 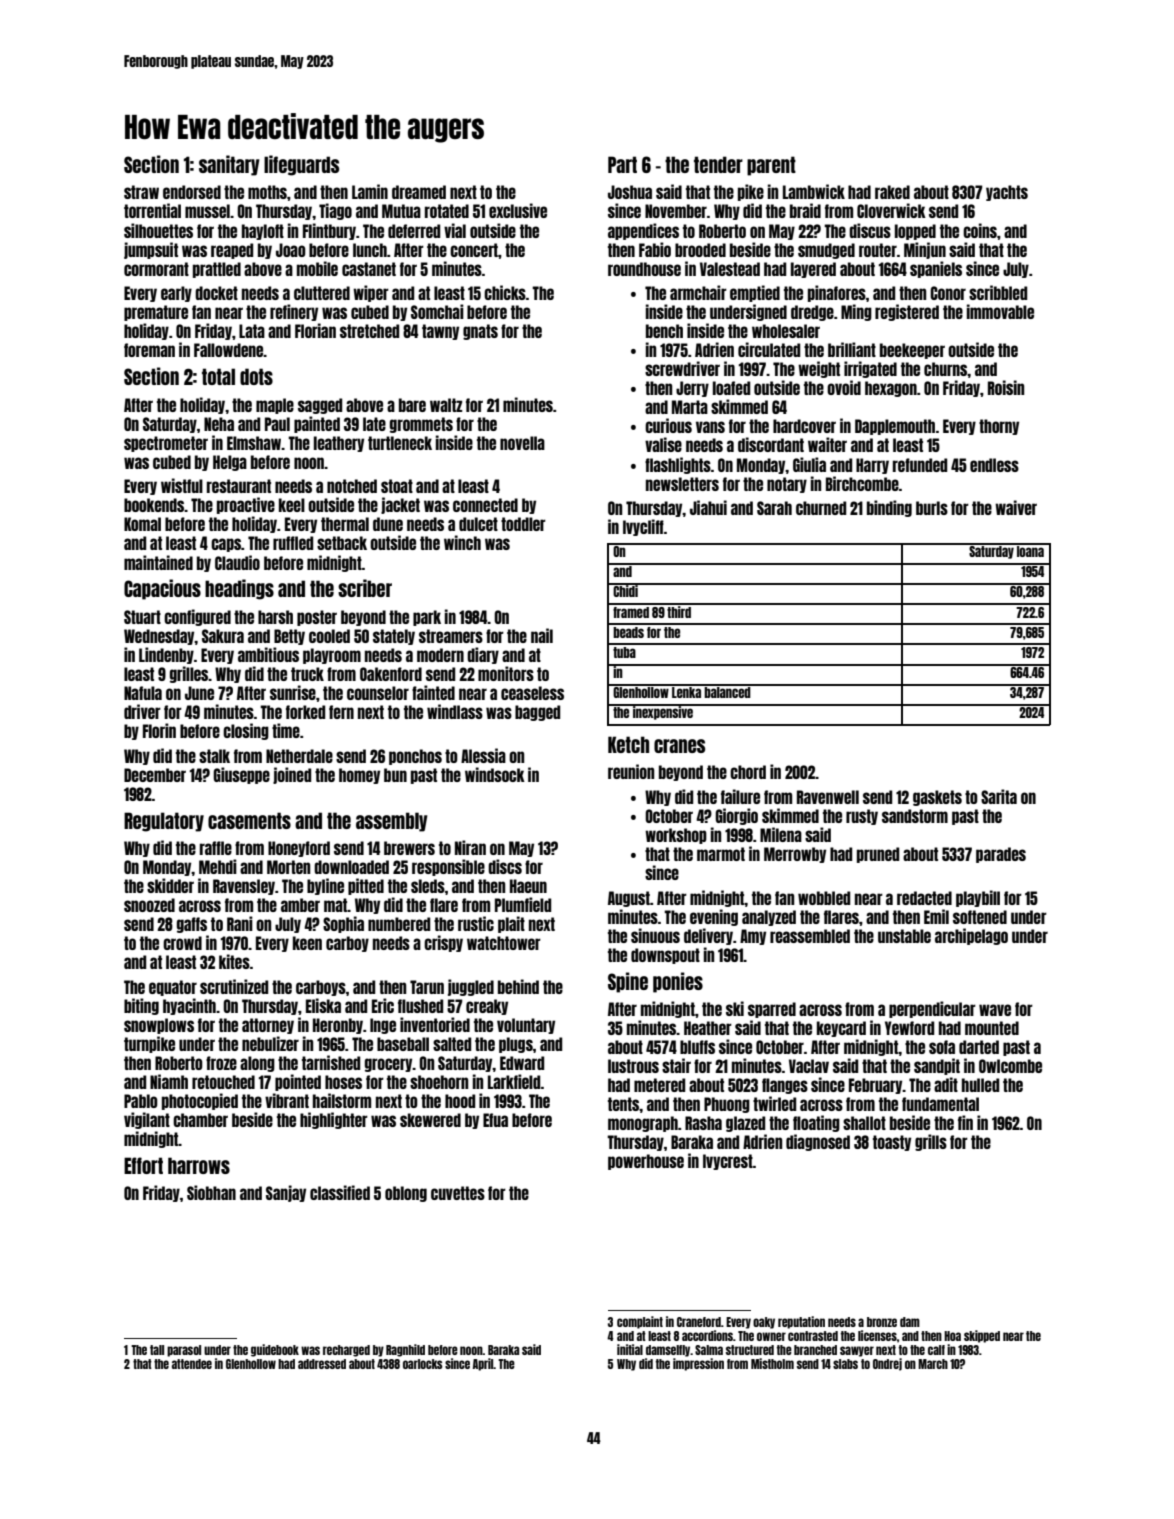 What do you see at coordinates (1007, 193) in the document?
I see `yachts` at bounding box center [1007, 193].
